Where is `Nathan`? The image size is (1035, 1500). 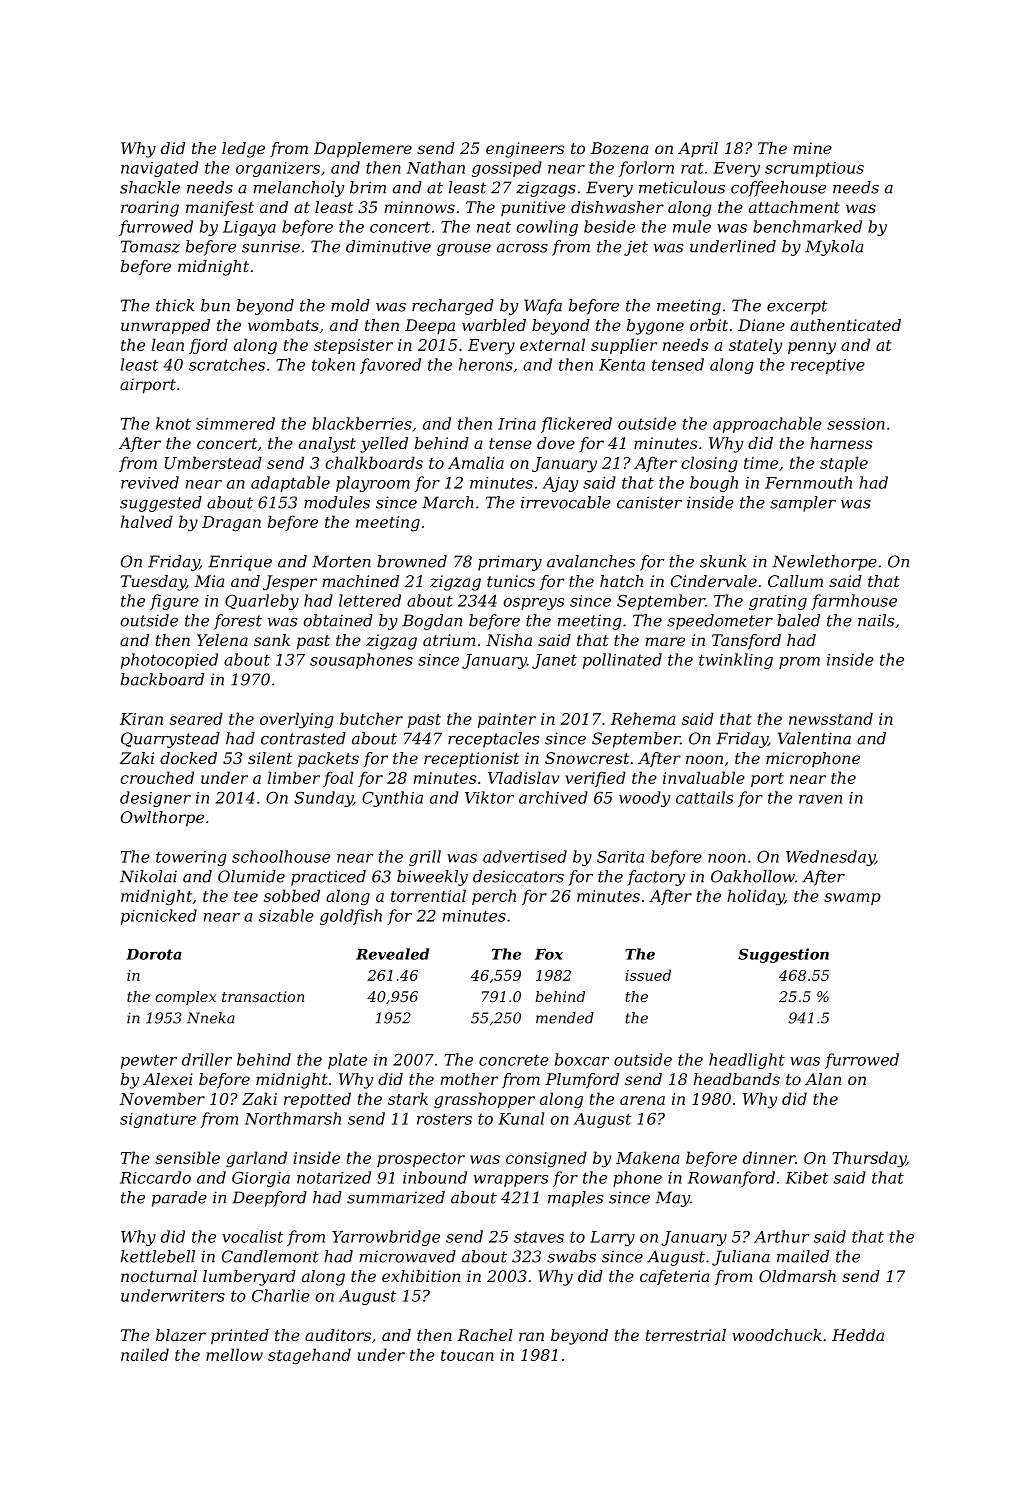 Nathan is located at coordinates (435, 167).
